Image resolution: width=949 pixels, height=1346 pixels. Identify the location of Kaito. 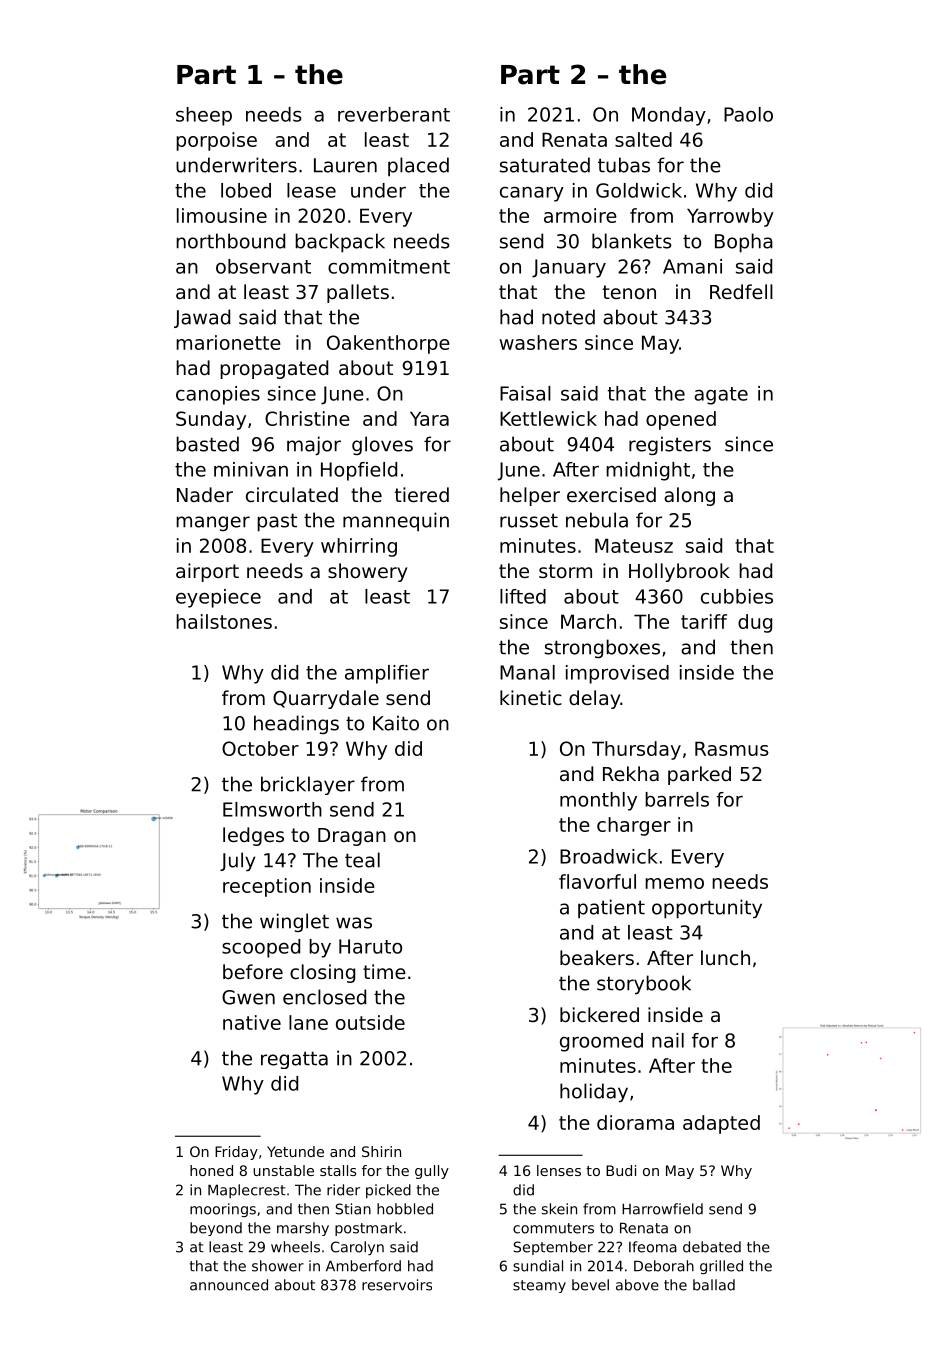
(396, 723).
